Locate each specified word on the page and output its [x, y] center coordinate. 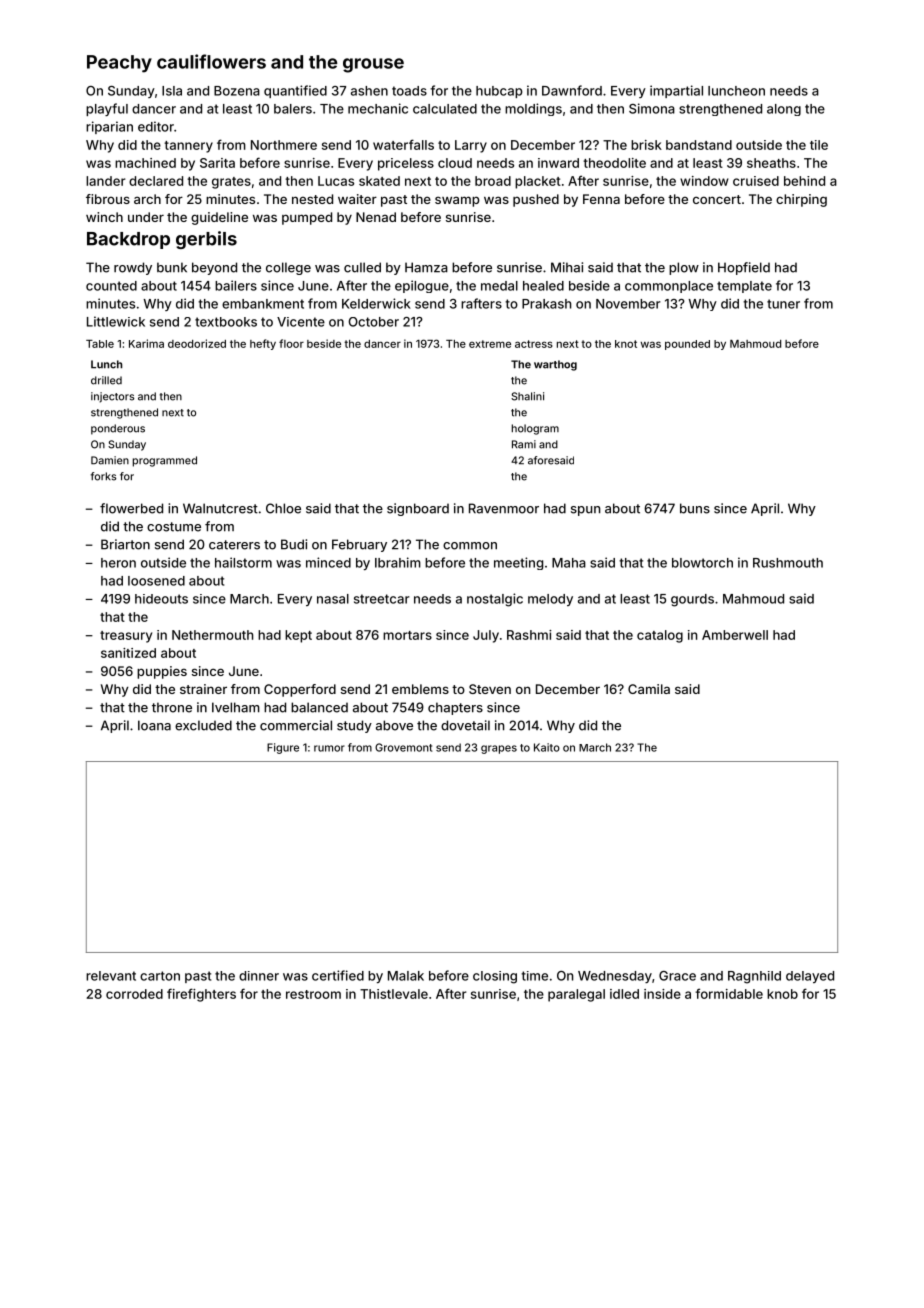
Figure [283, 748]
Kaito [547, 747]
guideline [219, 218]
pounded [687, 345]
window [704, 181]
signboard [418, 509]
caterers [234, 545]
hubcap [499, 92]
